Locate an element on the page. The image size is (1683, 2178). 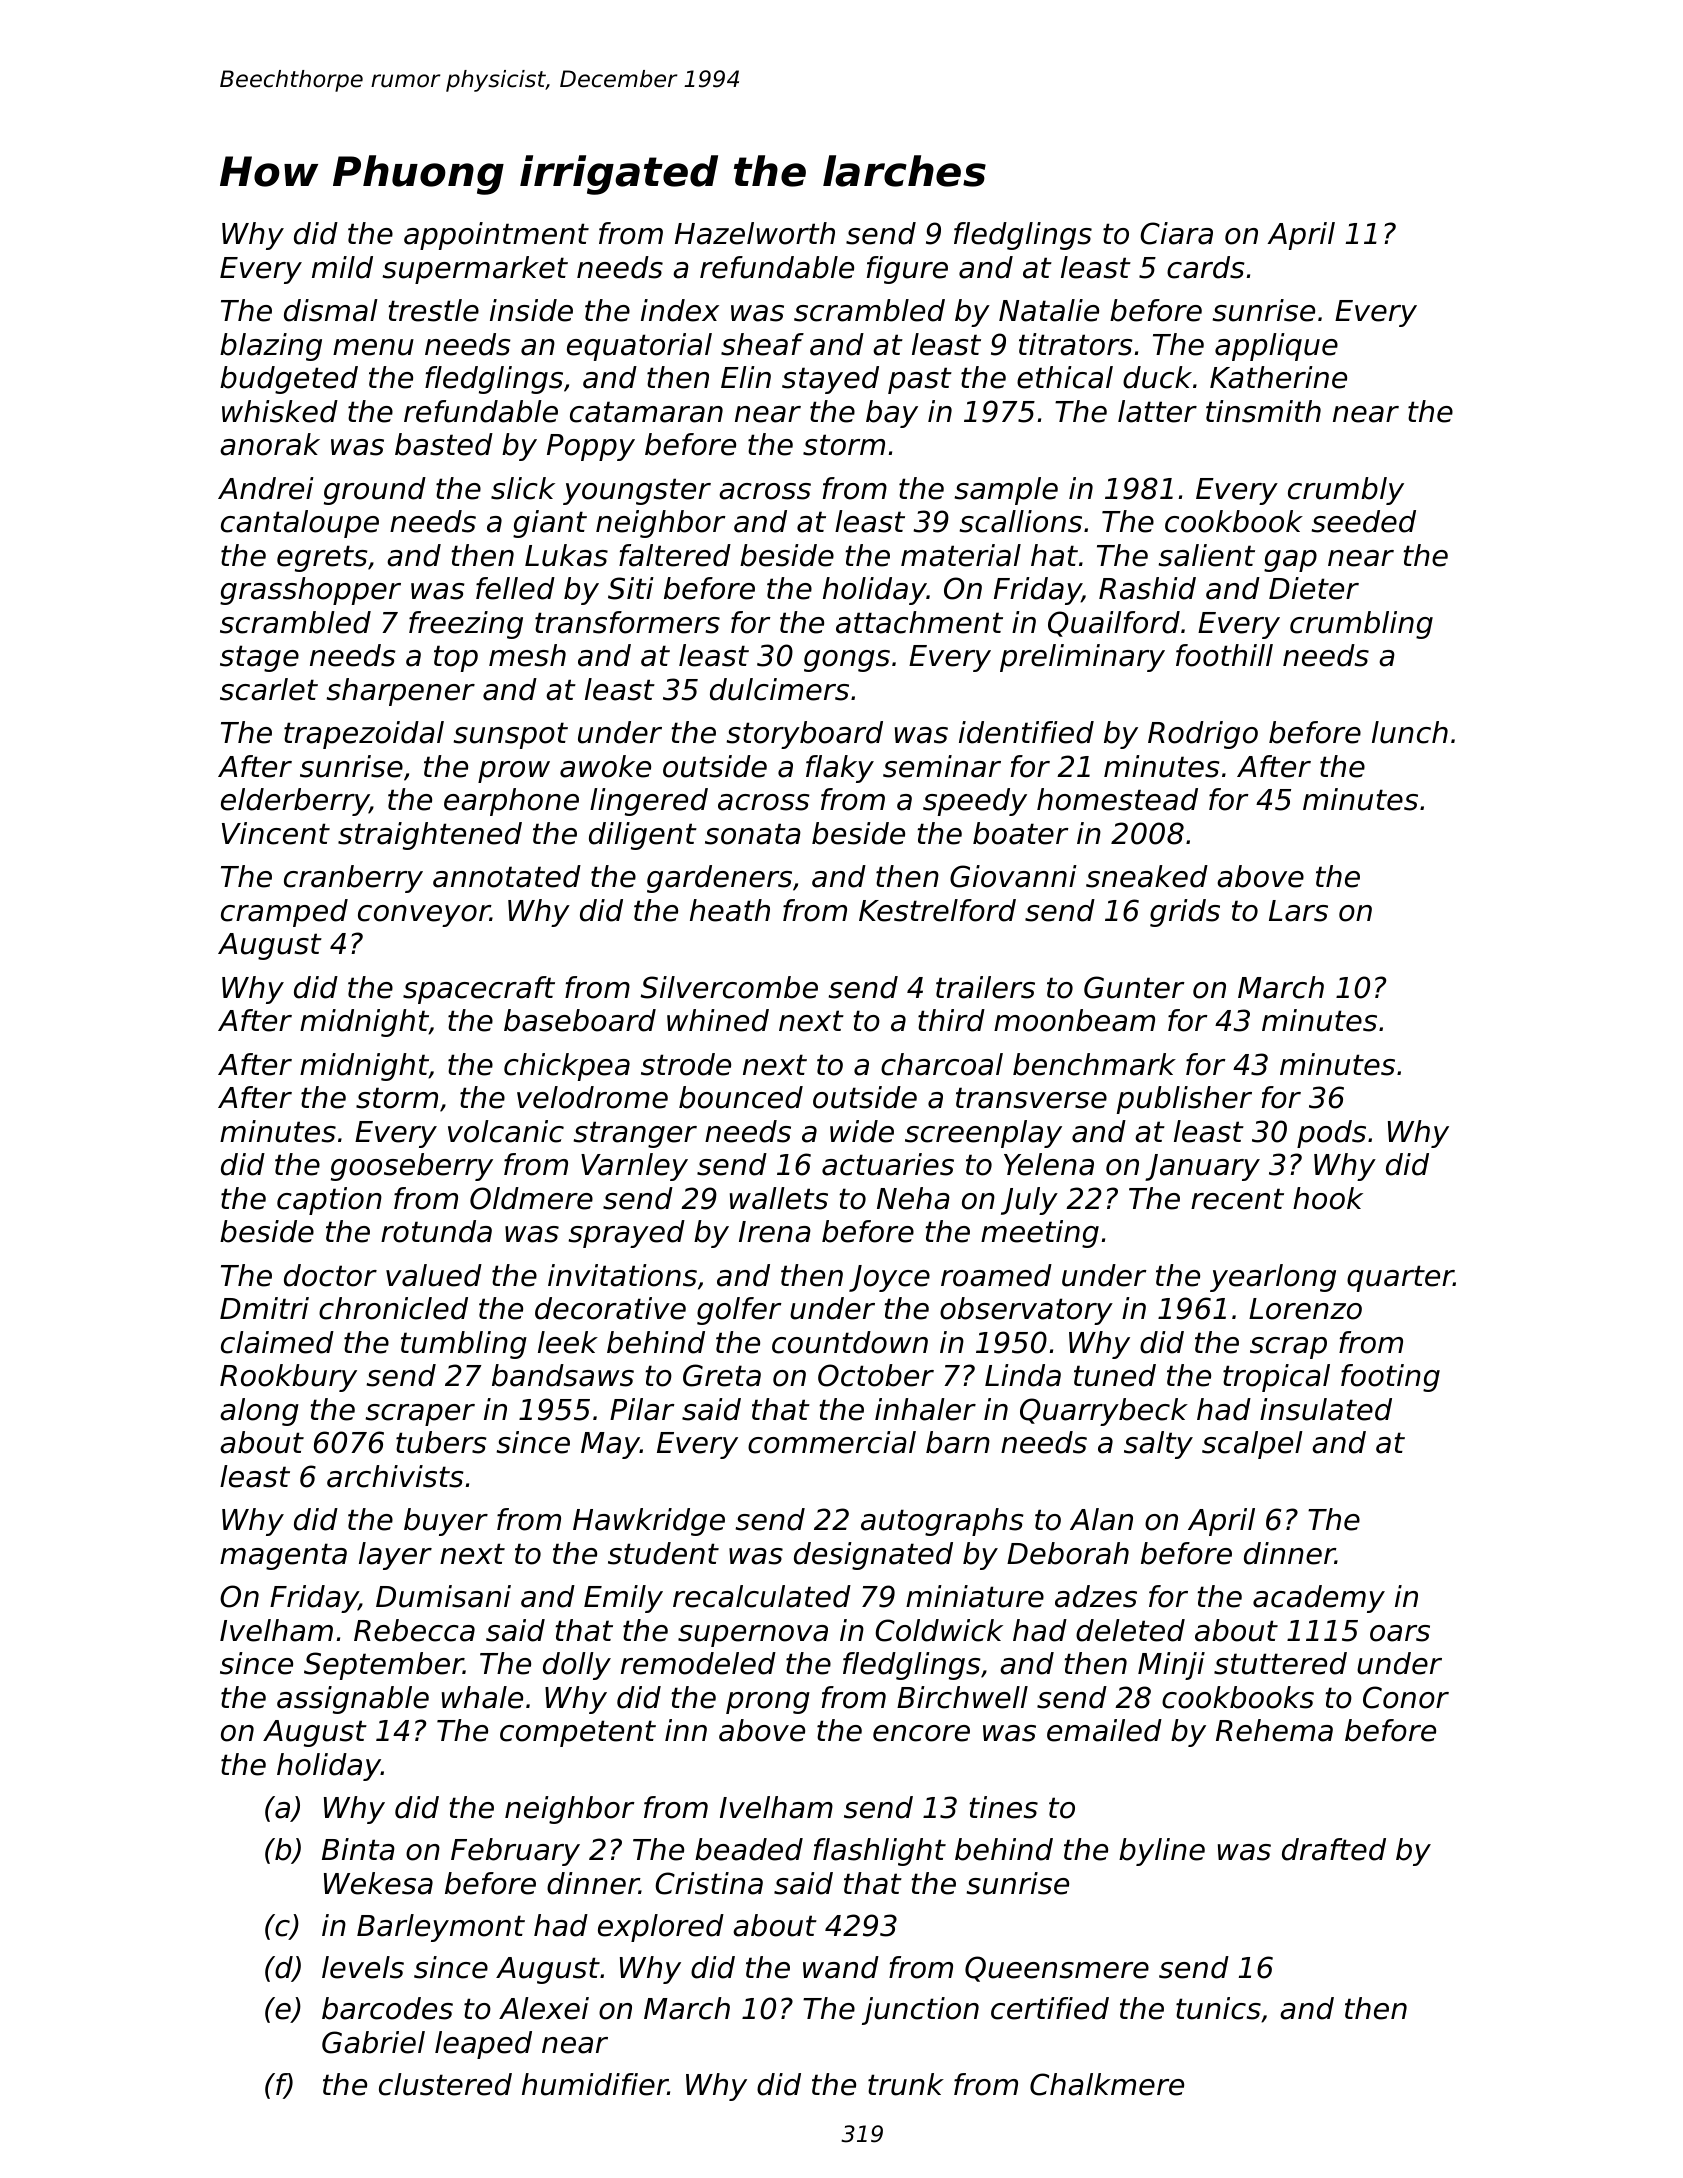
slick is located at coordinates (523, 488).
